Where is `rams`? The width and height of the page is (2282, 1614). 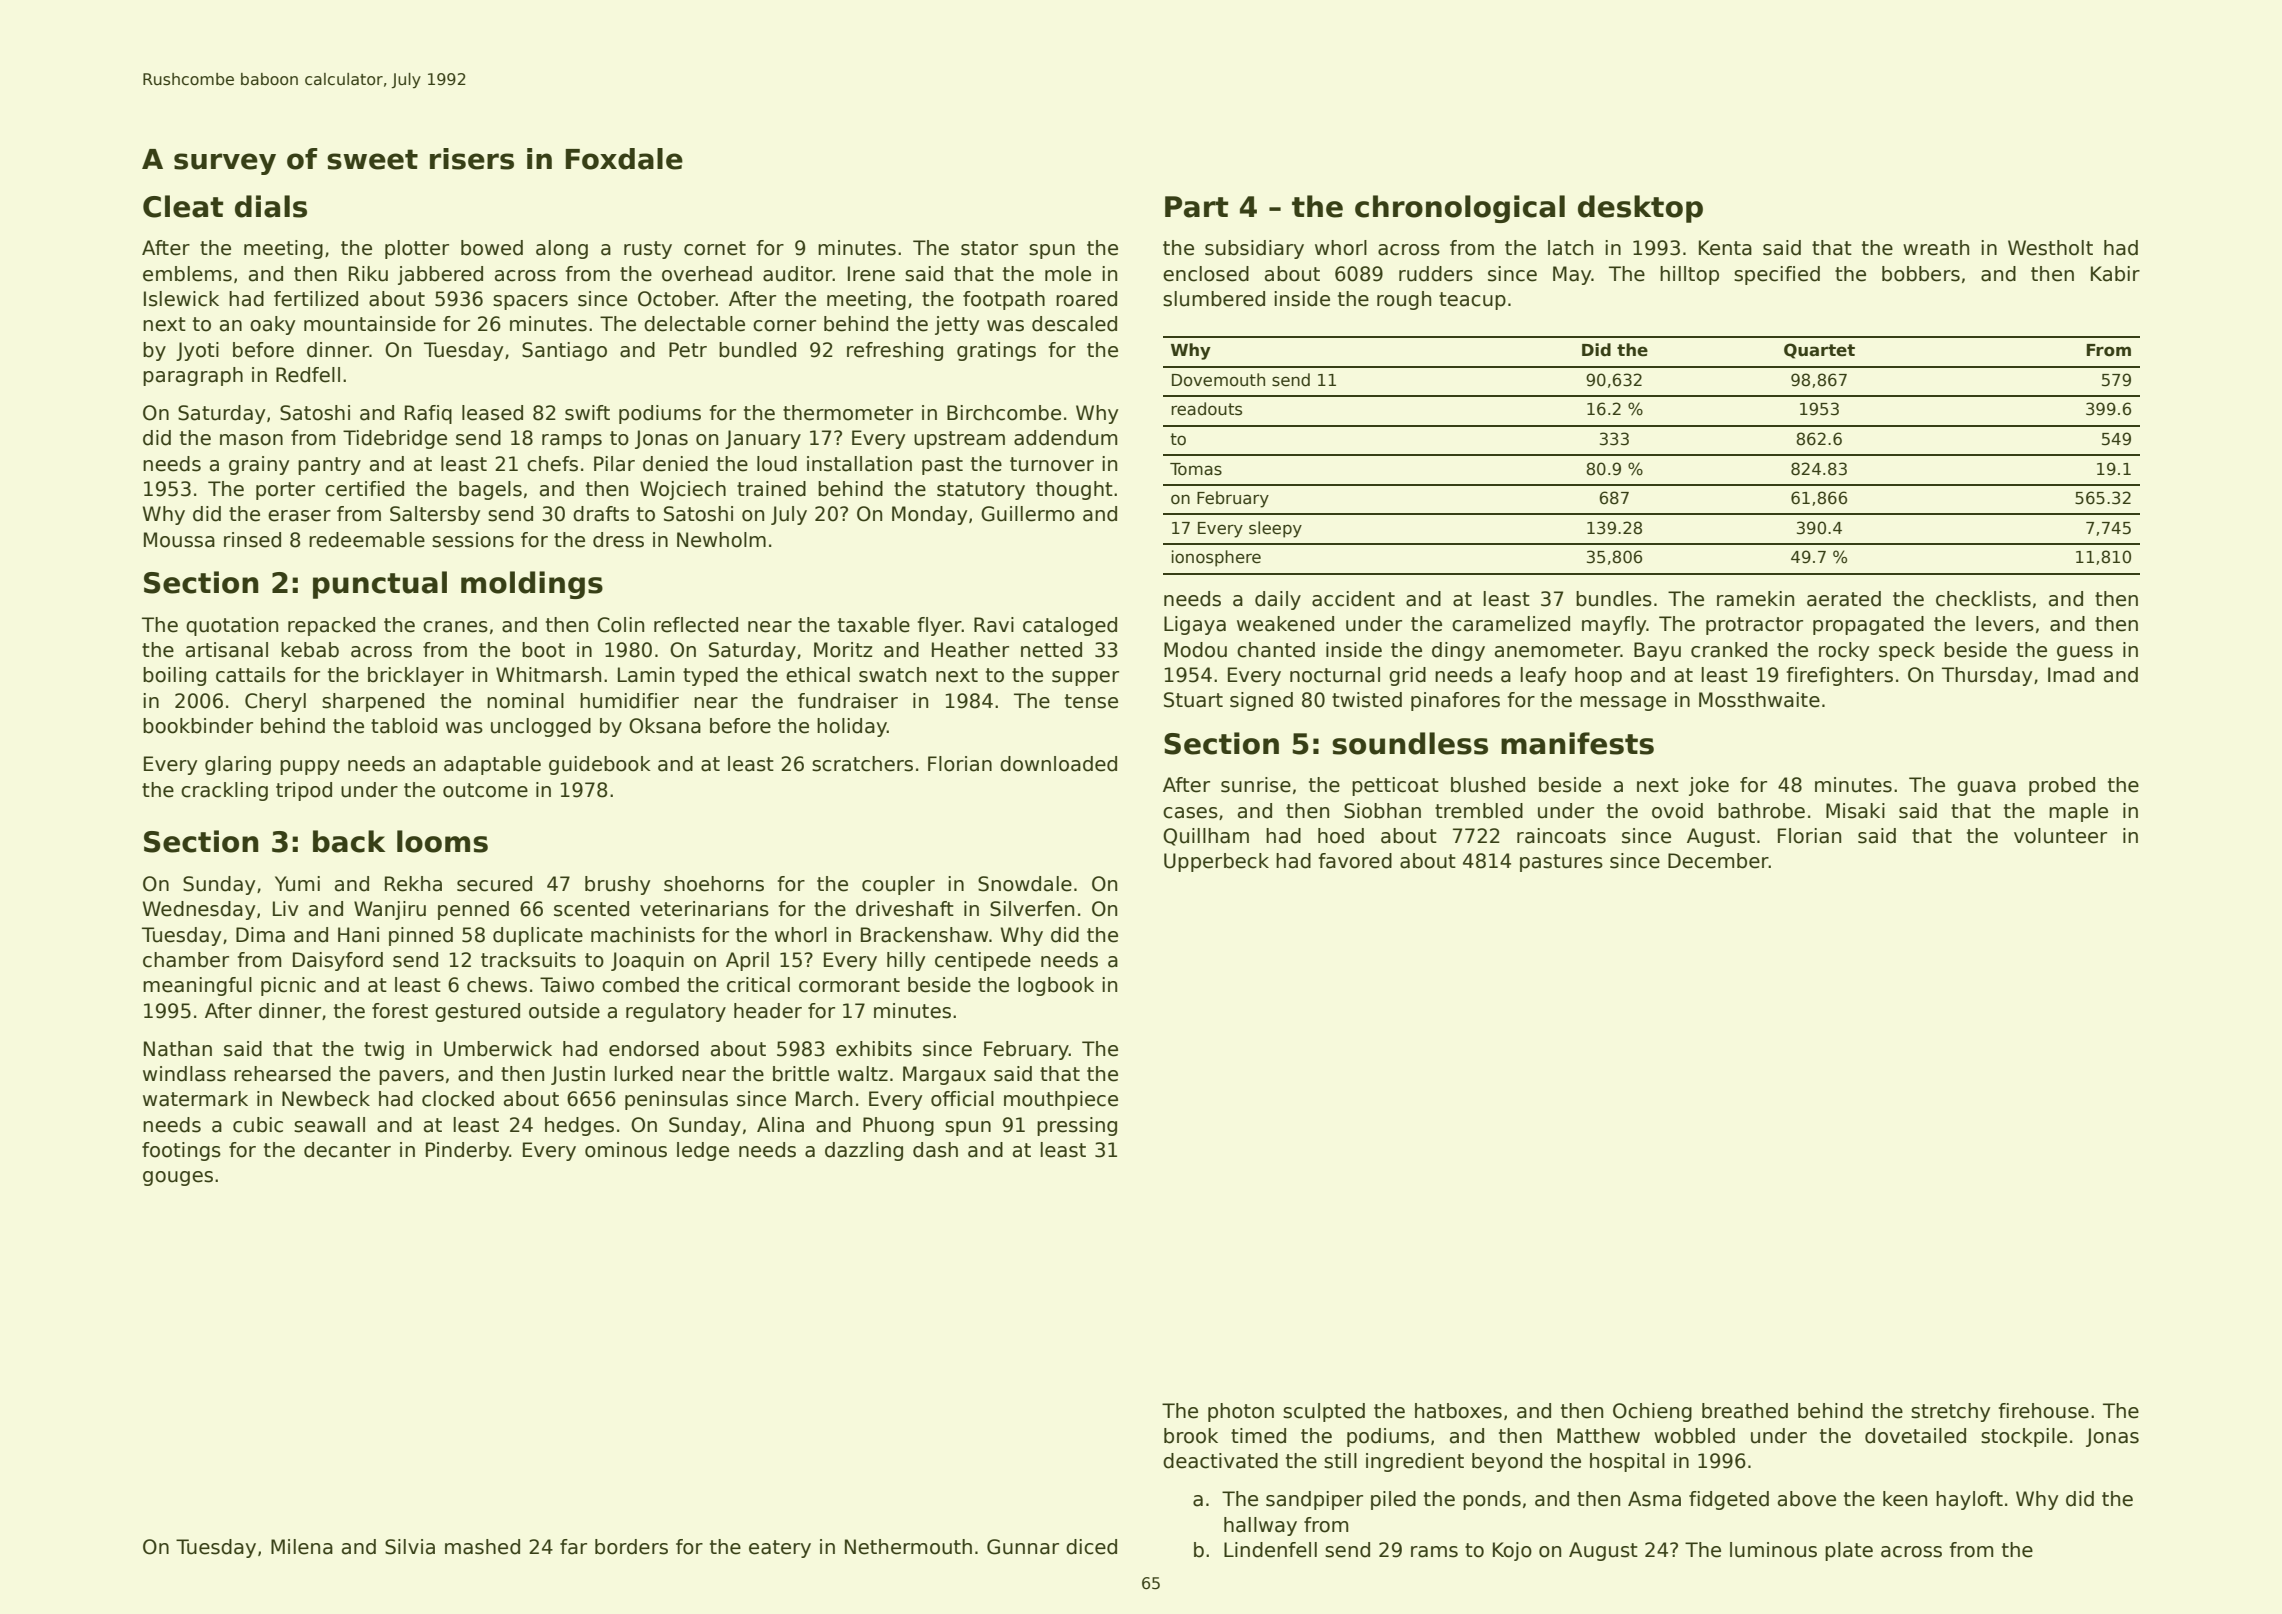
rams is located at coordinates (1434, 1552).
